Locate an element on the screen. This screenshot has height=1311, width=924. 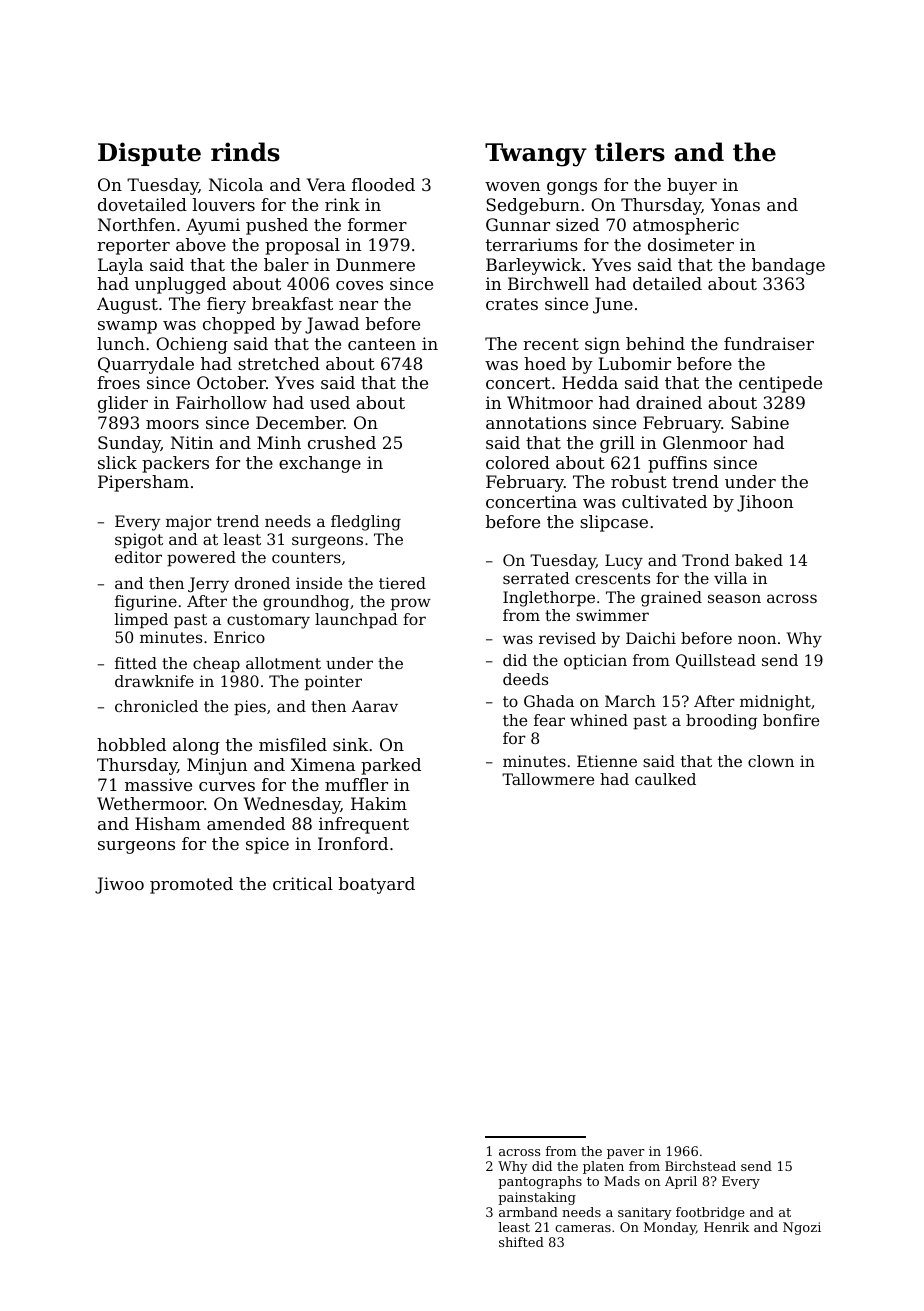
armband is located at coordinates (528, 1212).
